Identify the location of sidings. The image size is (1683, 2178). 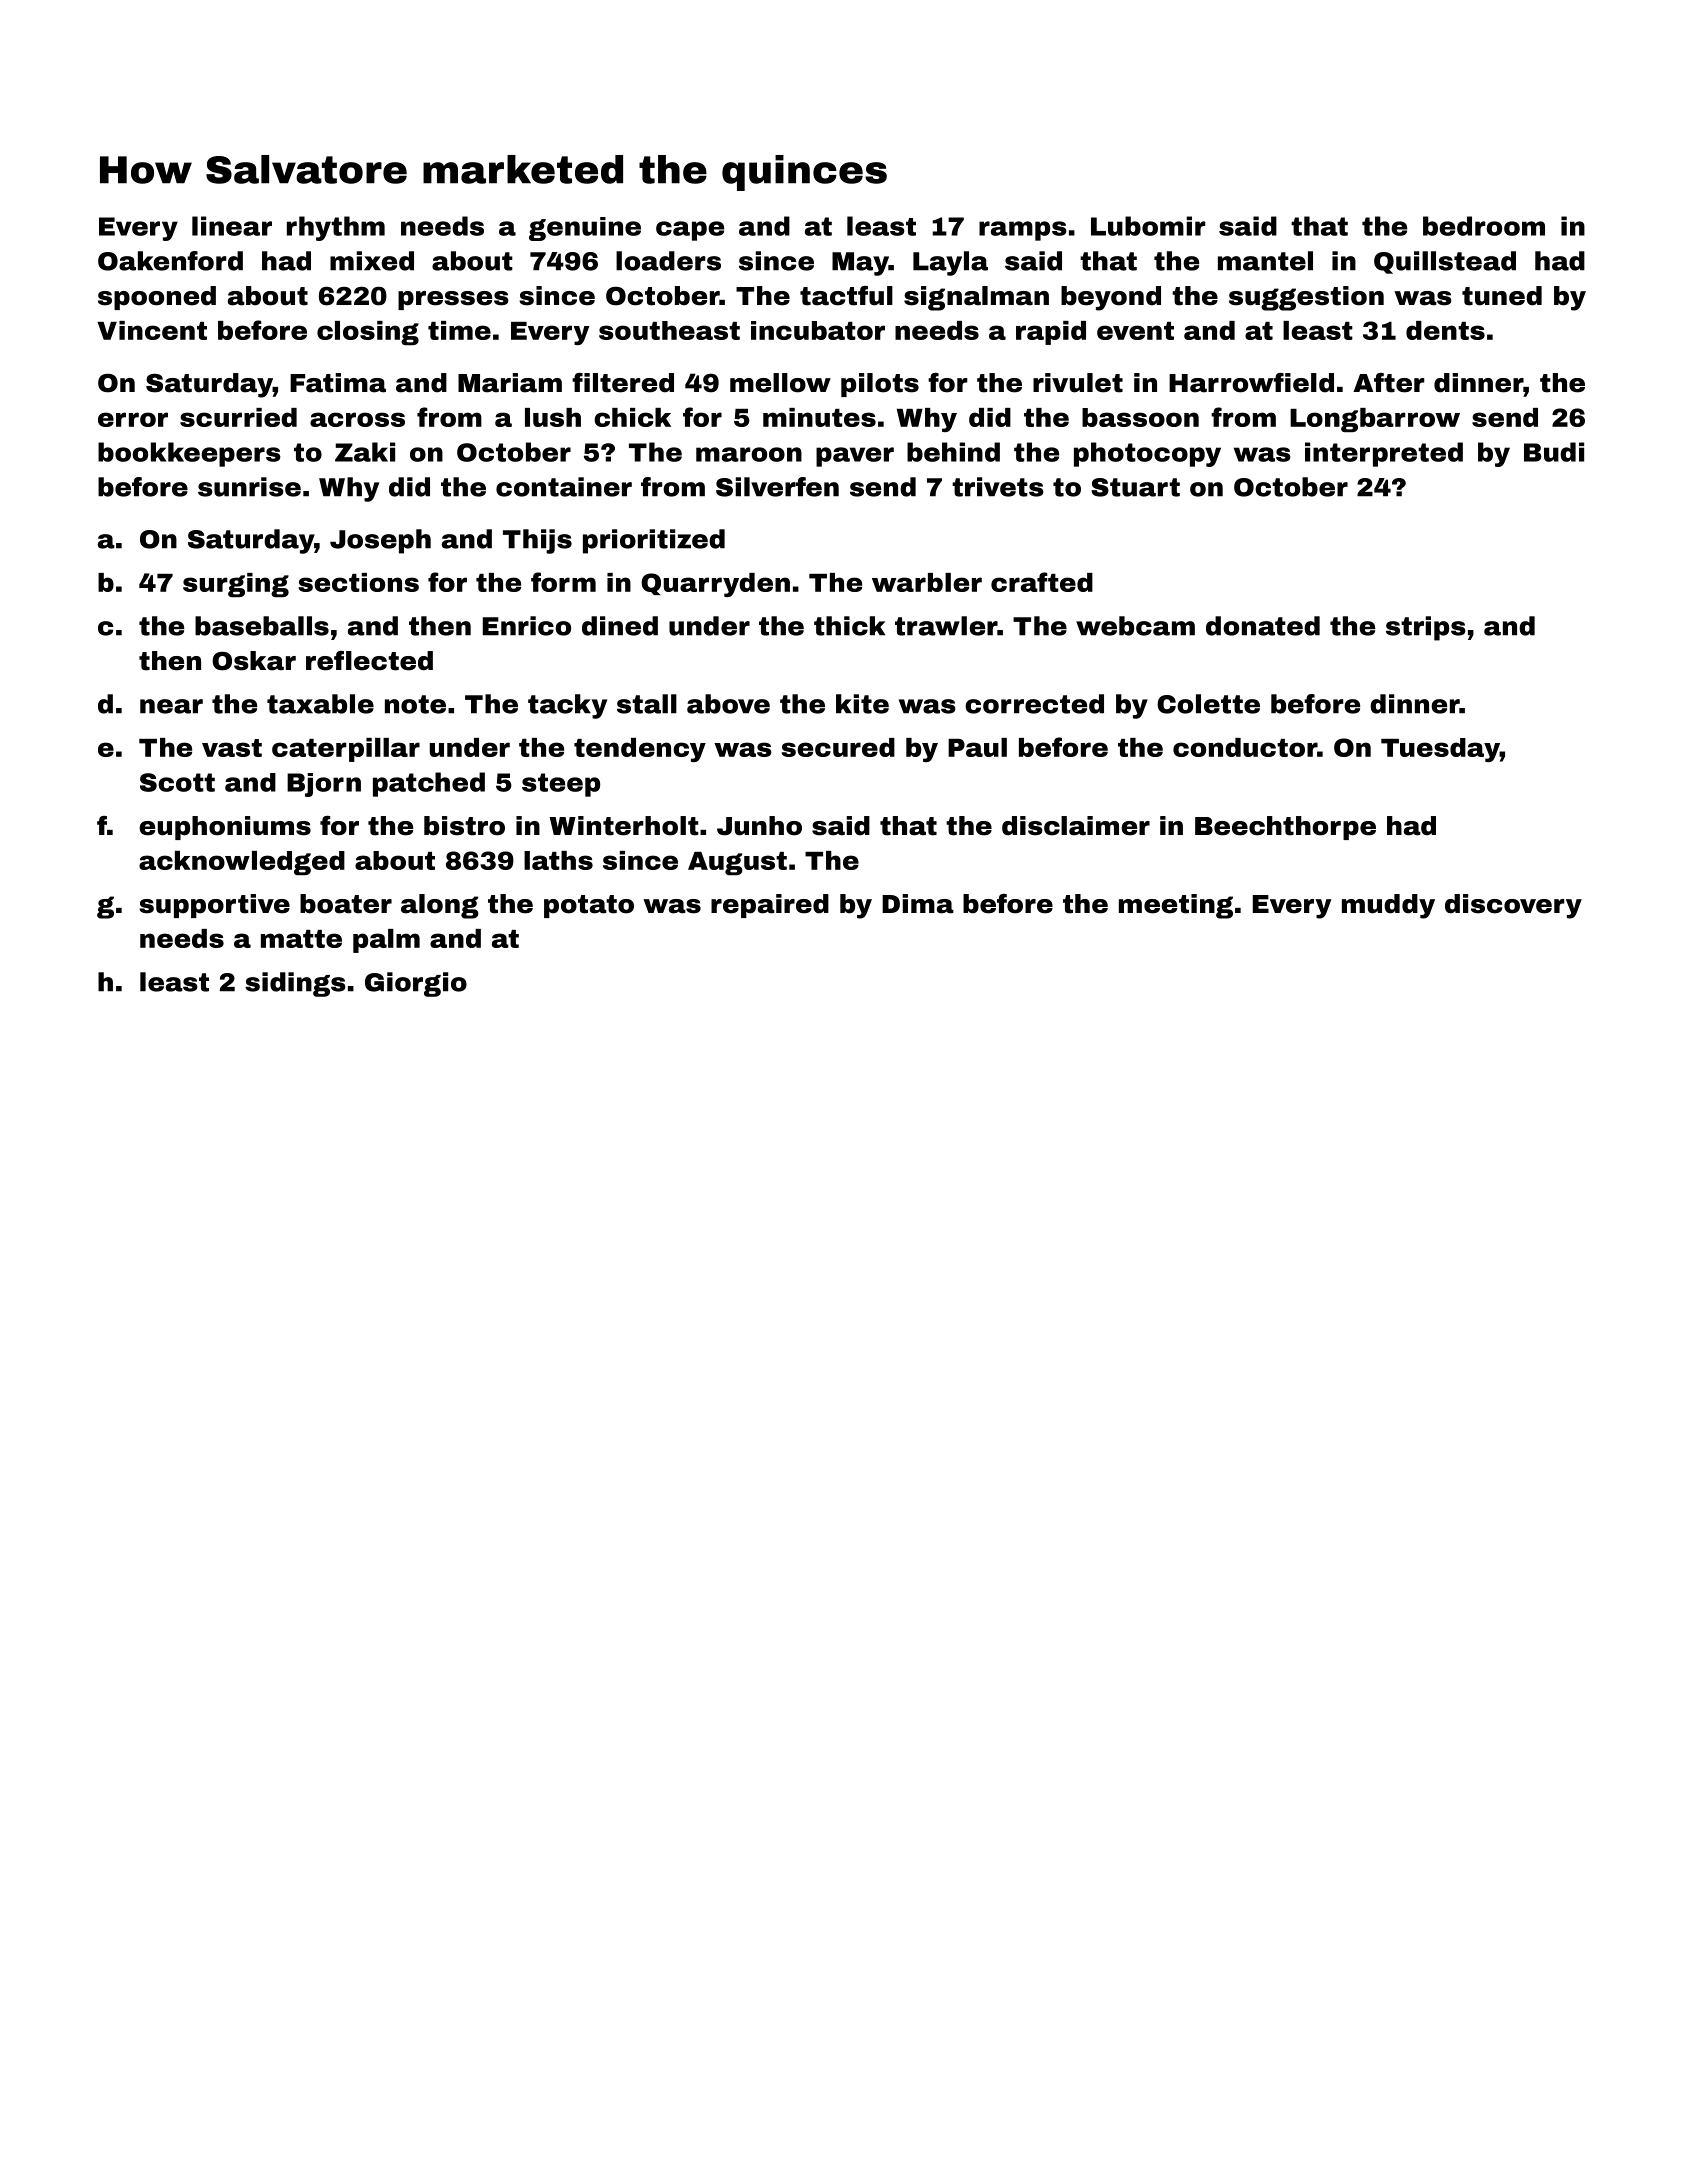
(295, 984).
